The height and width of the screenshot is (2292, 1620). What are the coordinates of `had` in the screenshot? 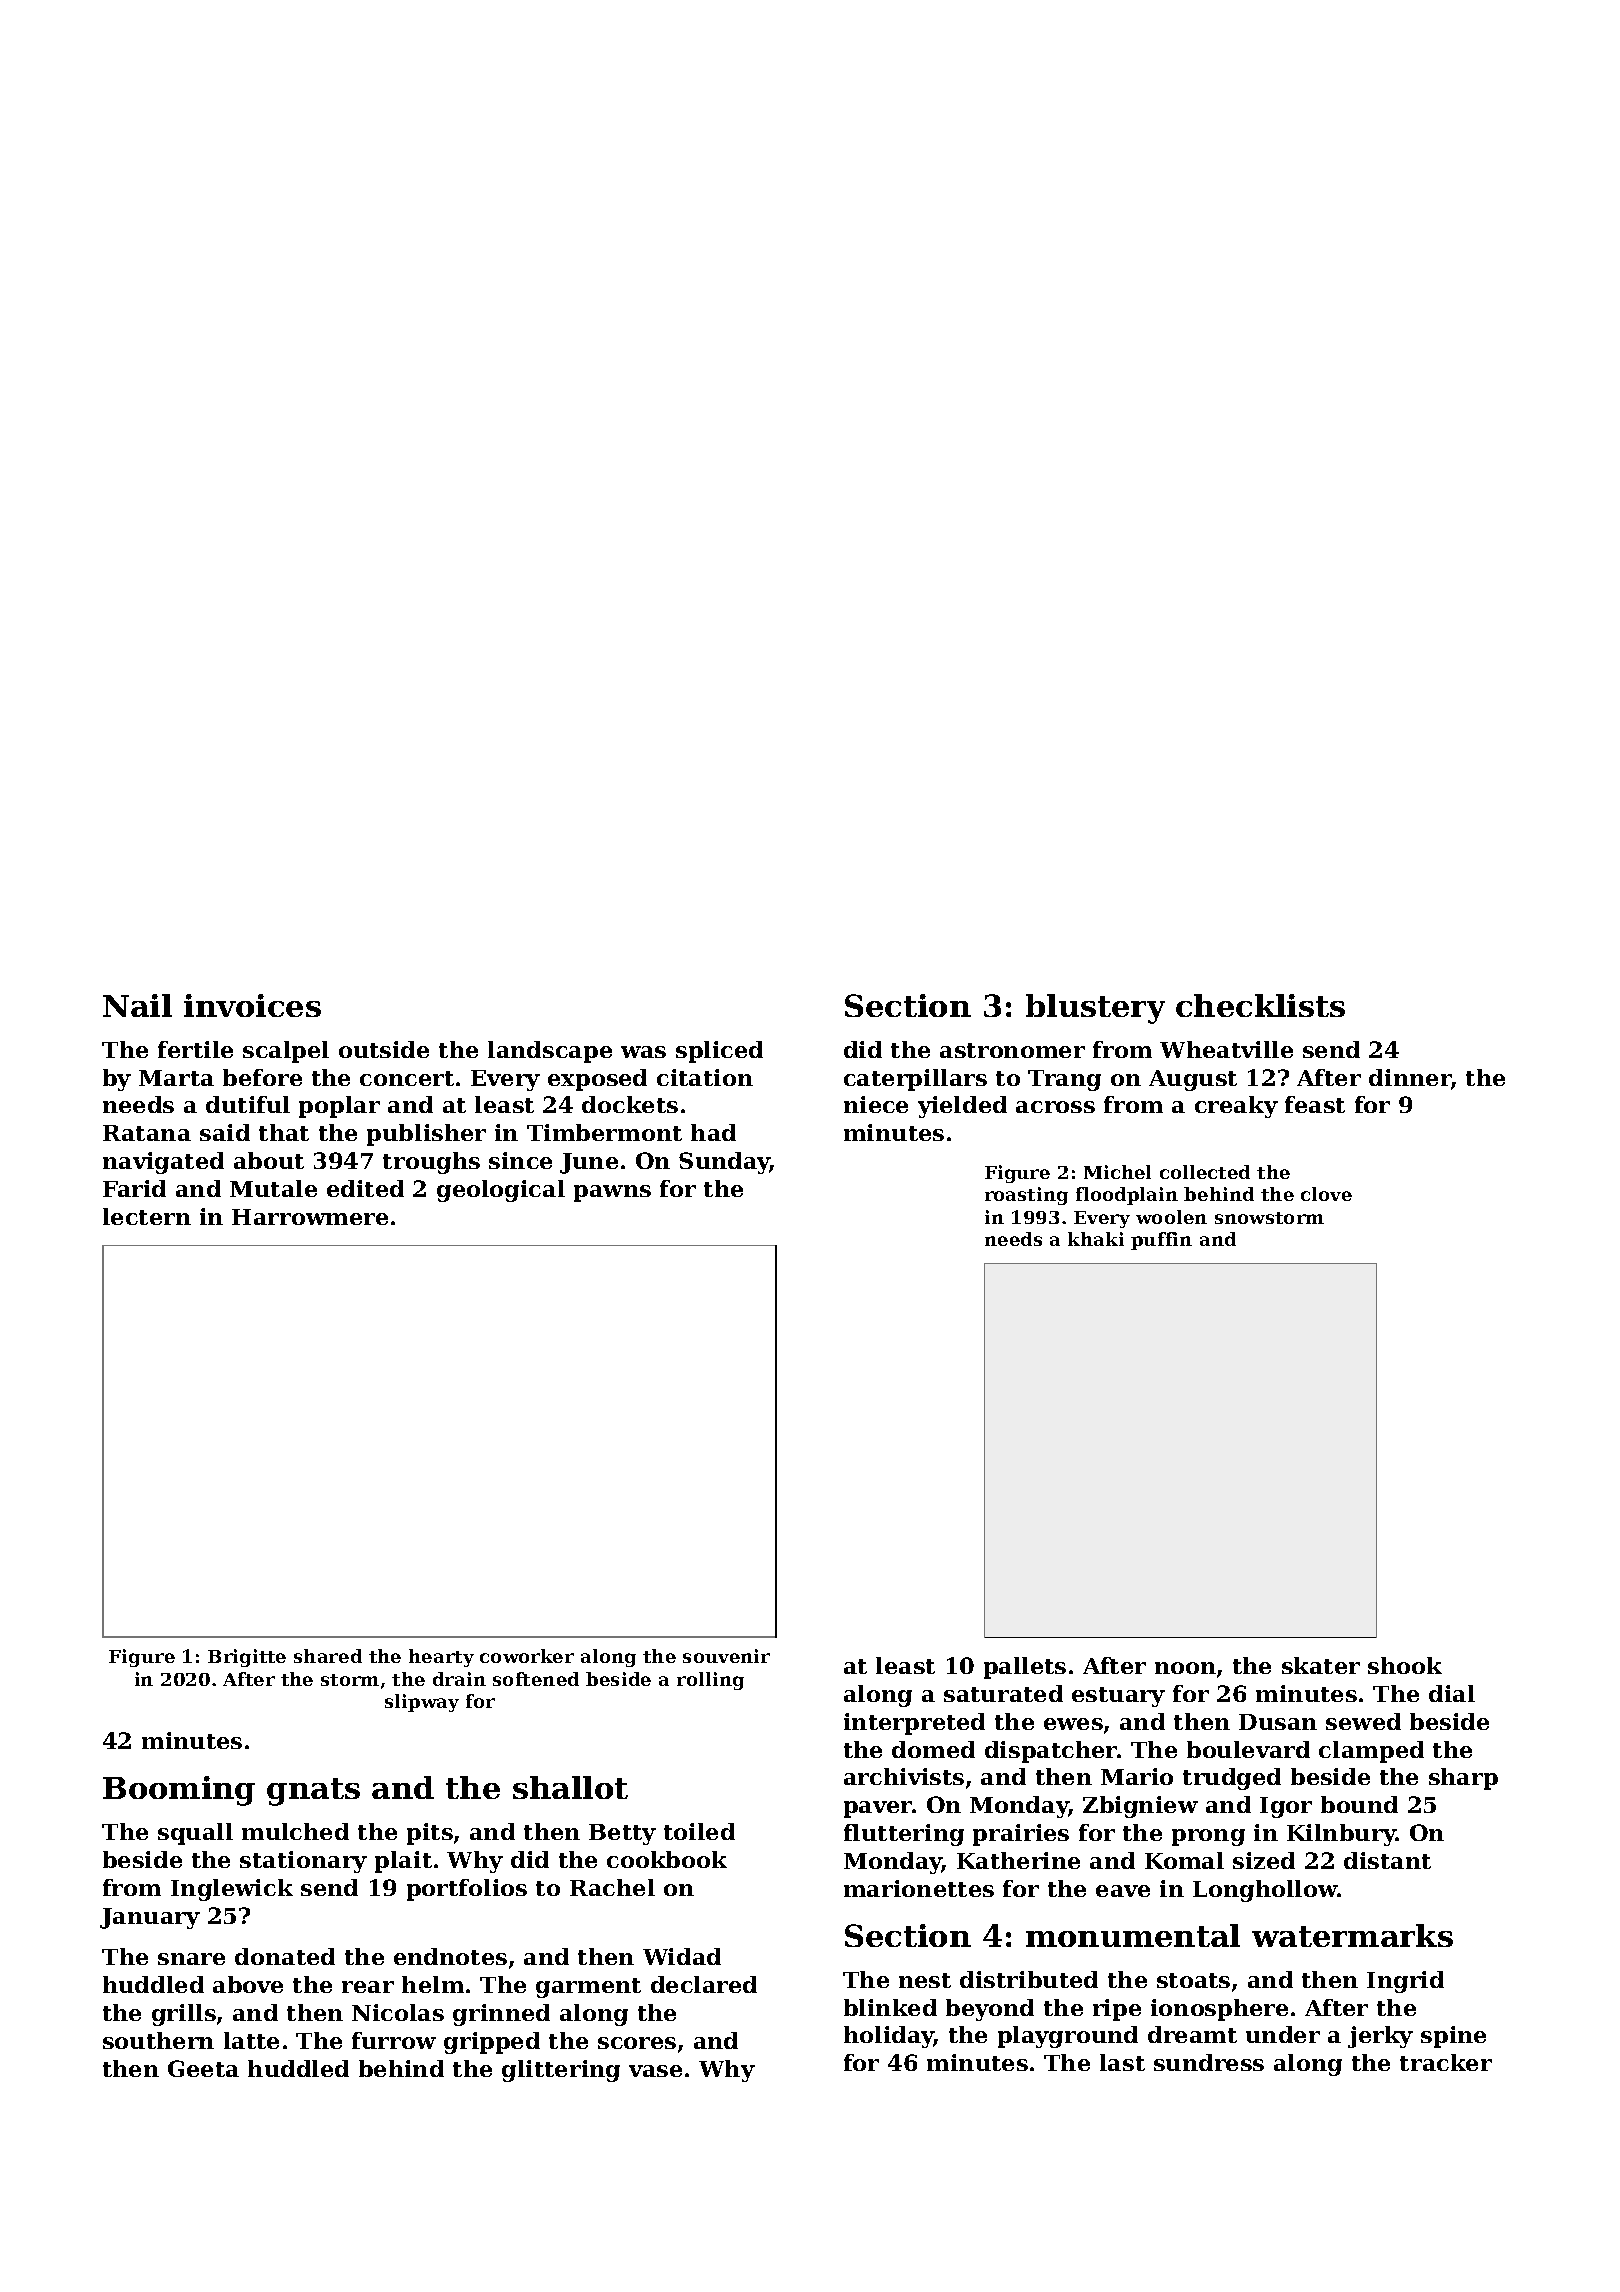 It's located at (713, 1132).
